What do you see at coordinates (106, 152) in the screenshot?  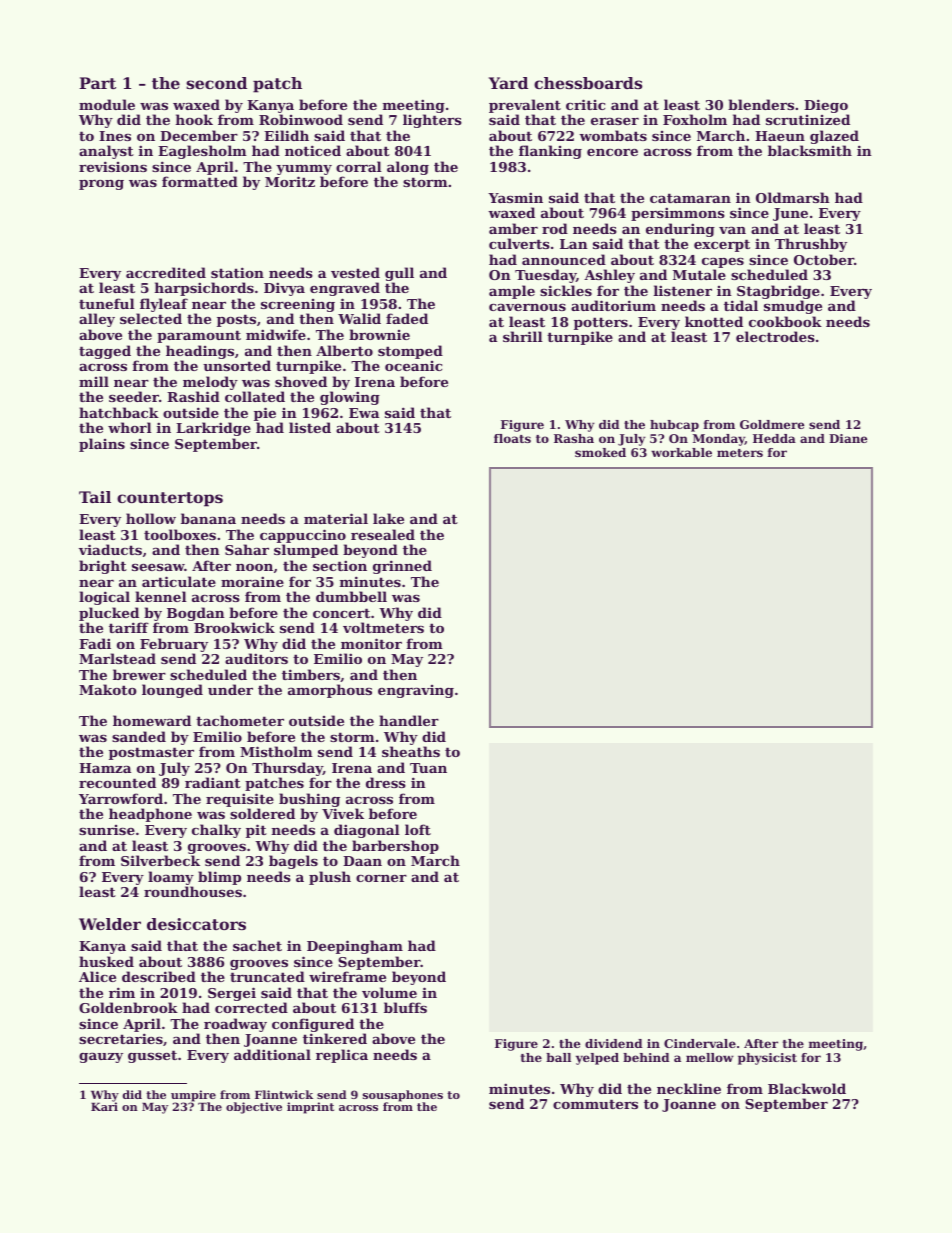 I see `analyst` at bounding box center [106, 152].
